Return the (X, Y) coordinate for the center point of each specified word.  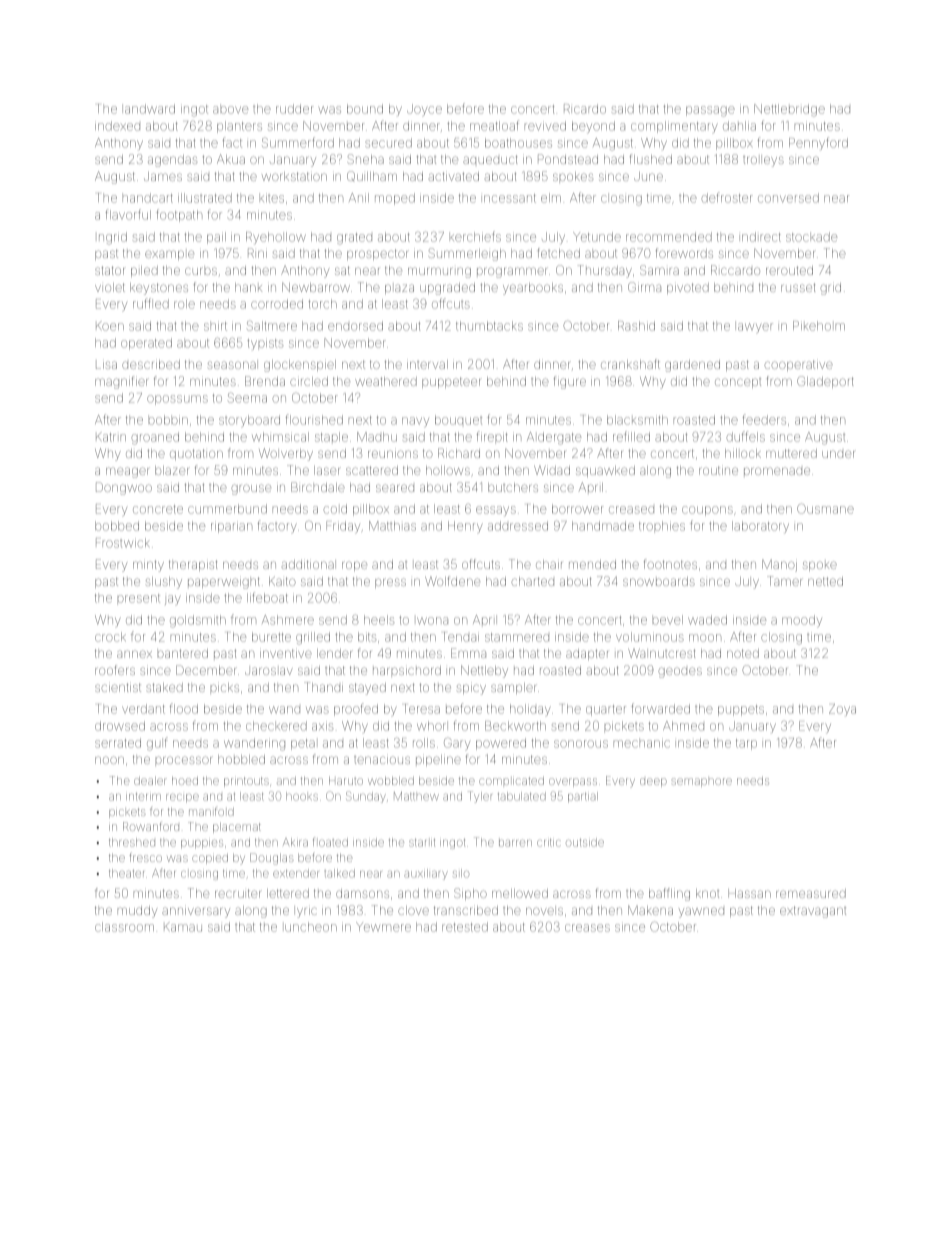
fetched (559, 253)
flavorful (128, 214)
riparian (231, 527)
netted (825, 581)
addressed (518, 526)
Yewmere (383, 927)
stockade (811, 237)
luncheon (311, 927)
